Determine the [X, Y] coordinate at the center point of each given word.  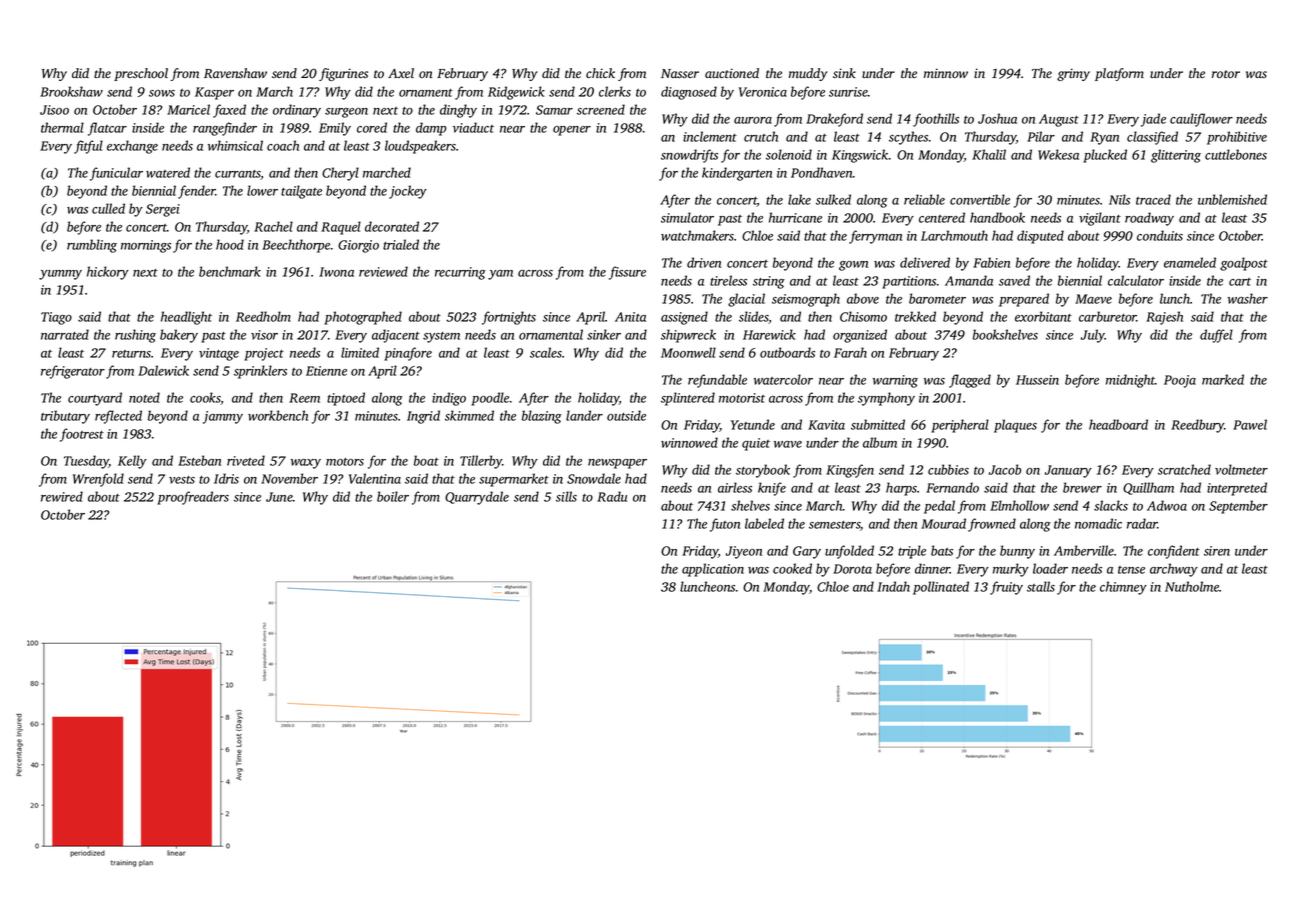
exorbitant [1043, 316]
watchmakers [697, 235]
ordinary [297, 111]
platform [1119, 74]
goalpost [1244, 264]
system [441, 337]
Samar [554, 110]
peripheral [960, 426]
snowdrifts [689, 156]
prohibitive [1237, 138]
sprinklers [260, 372]
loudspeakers [420, 147]
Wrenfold [98, 480]
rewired [62, 496]
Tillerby [481, 462]
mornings [146, 246]
